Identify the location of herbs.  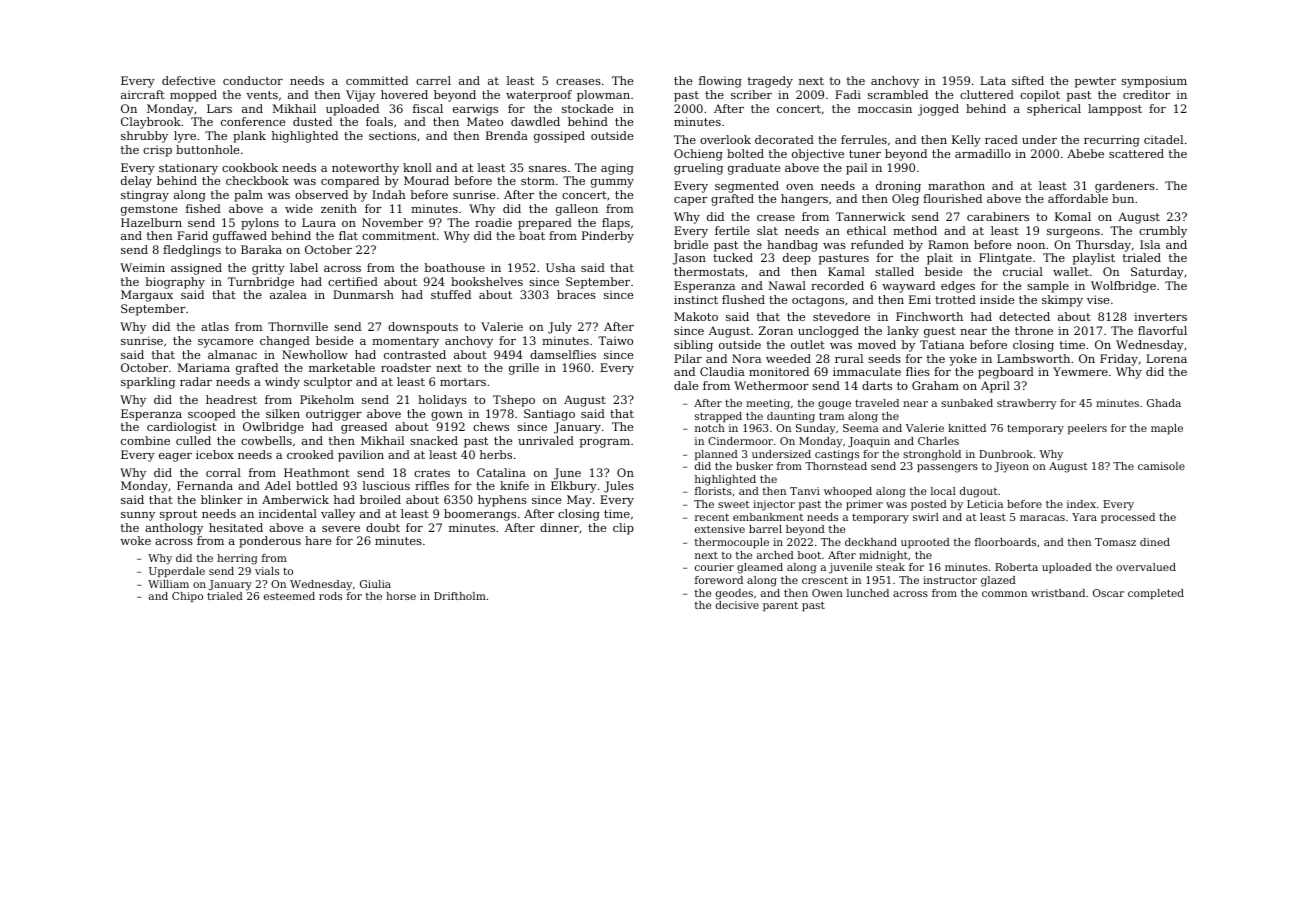
(496, 454).
